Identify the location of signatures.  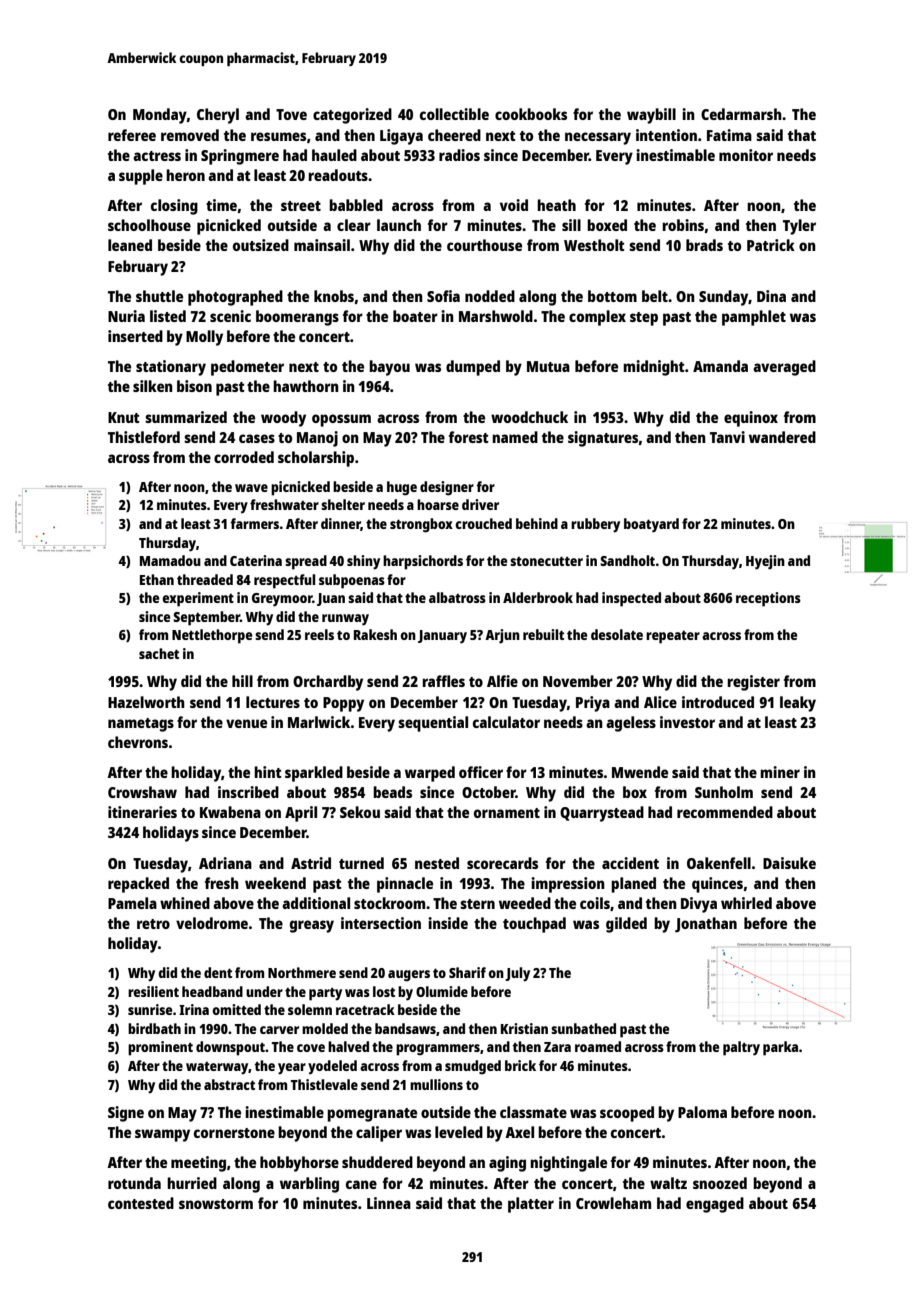
(603, 439).
